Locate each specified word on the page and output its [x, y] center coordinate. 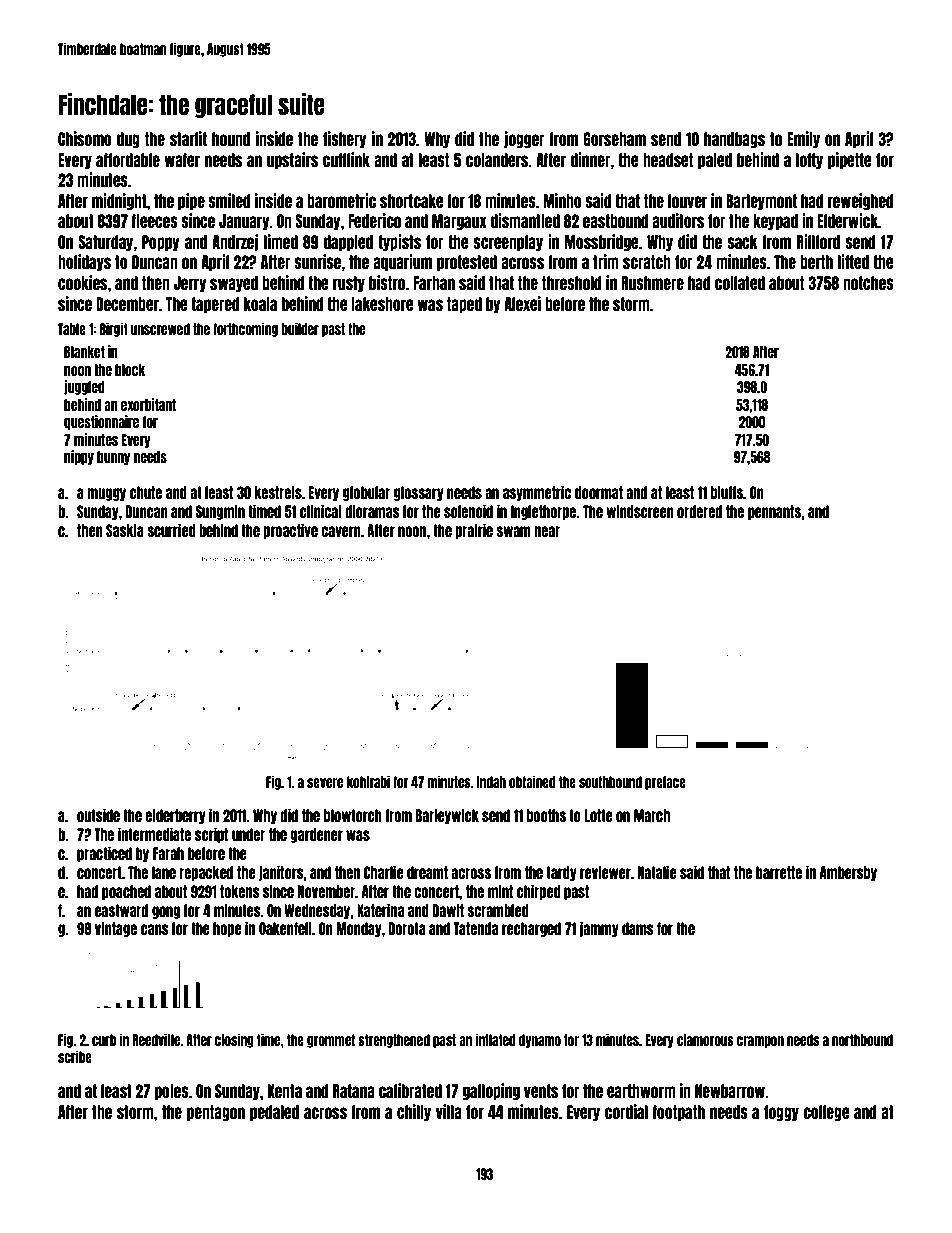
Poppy [161, 243]
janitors [281, 873]
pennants [774, 512]
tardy [561, 873]
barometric [341, 200]
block [130, 370]
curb [104, 1040]
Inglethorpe [544, 512]
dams [637, 928]
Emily [803, 139]
